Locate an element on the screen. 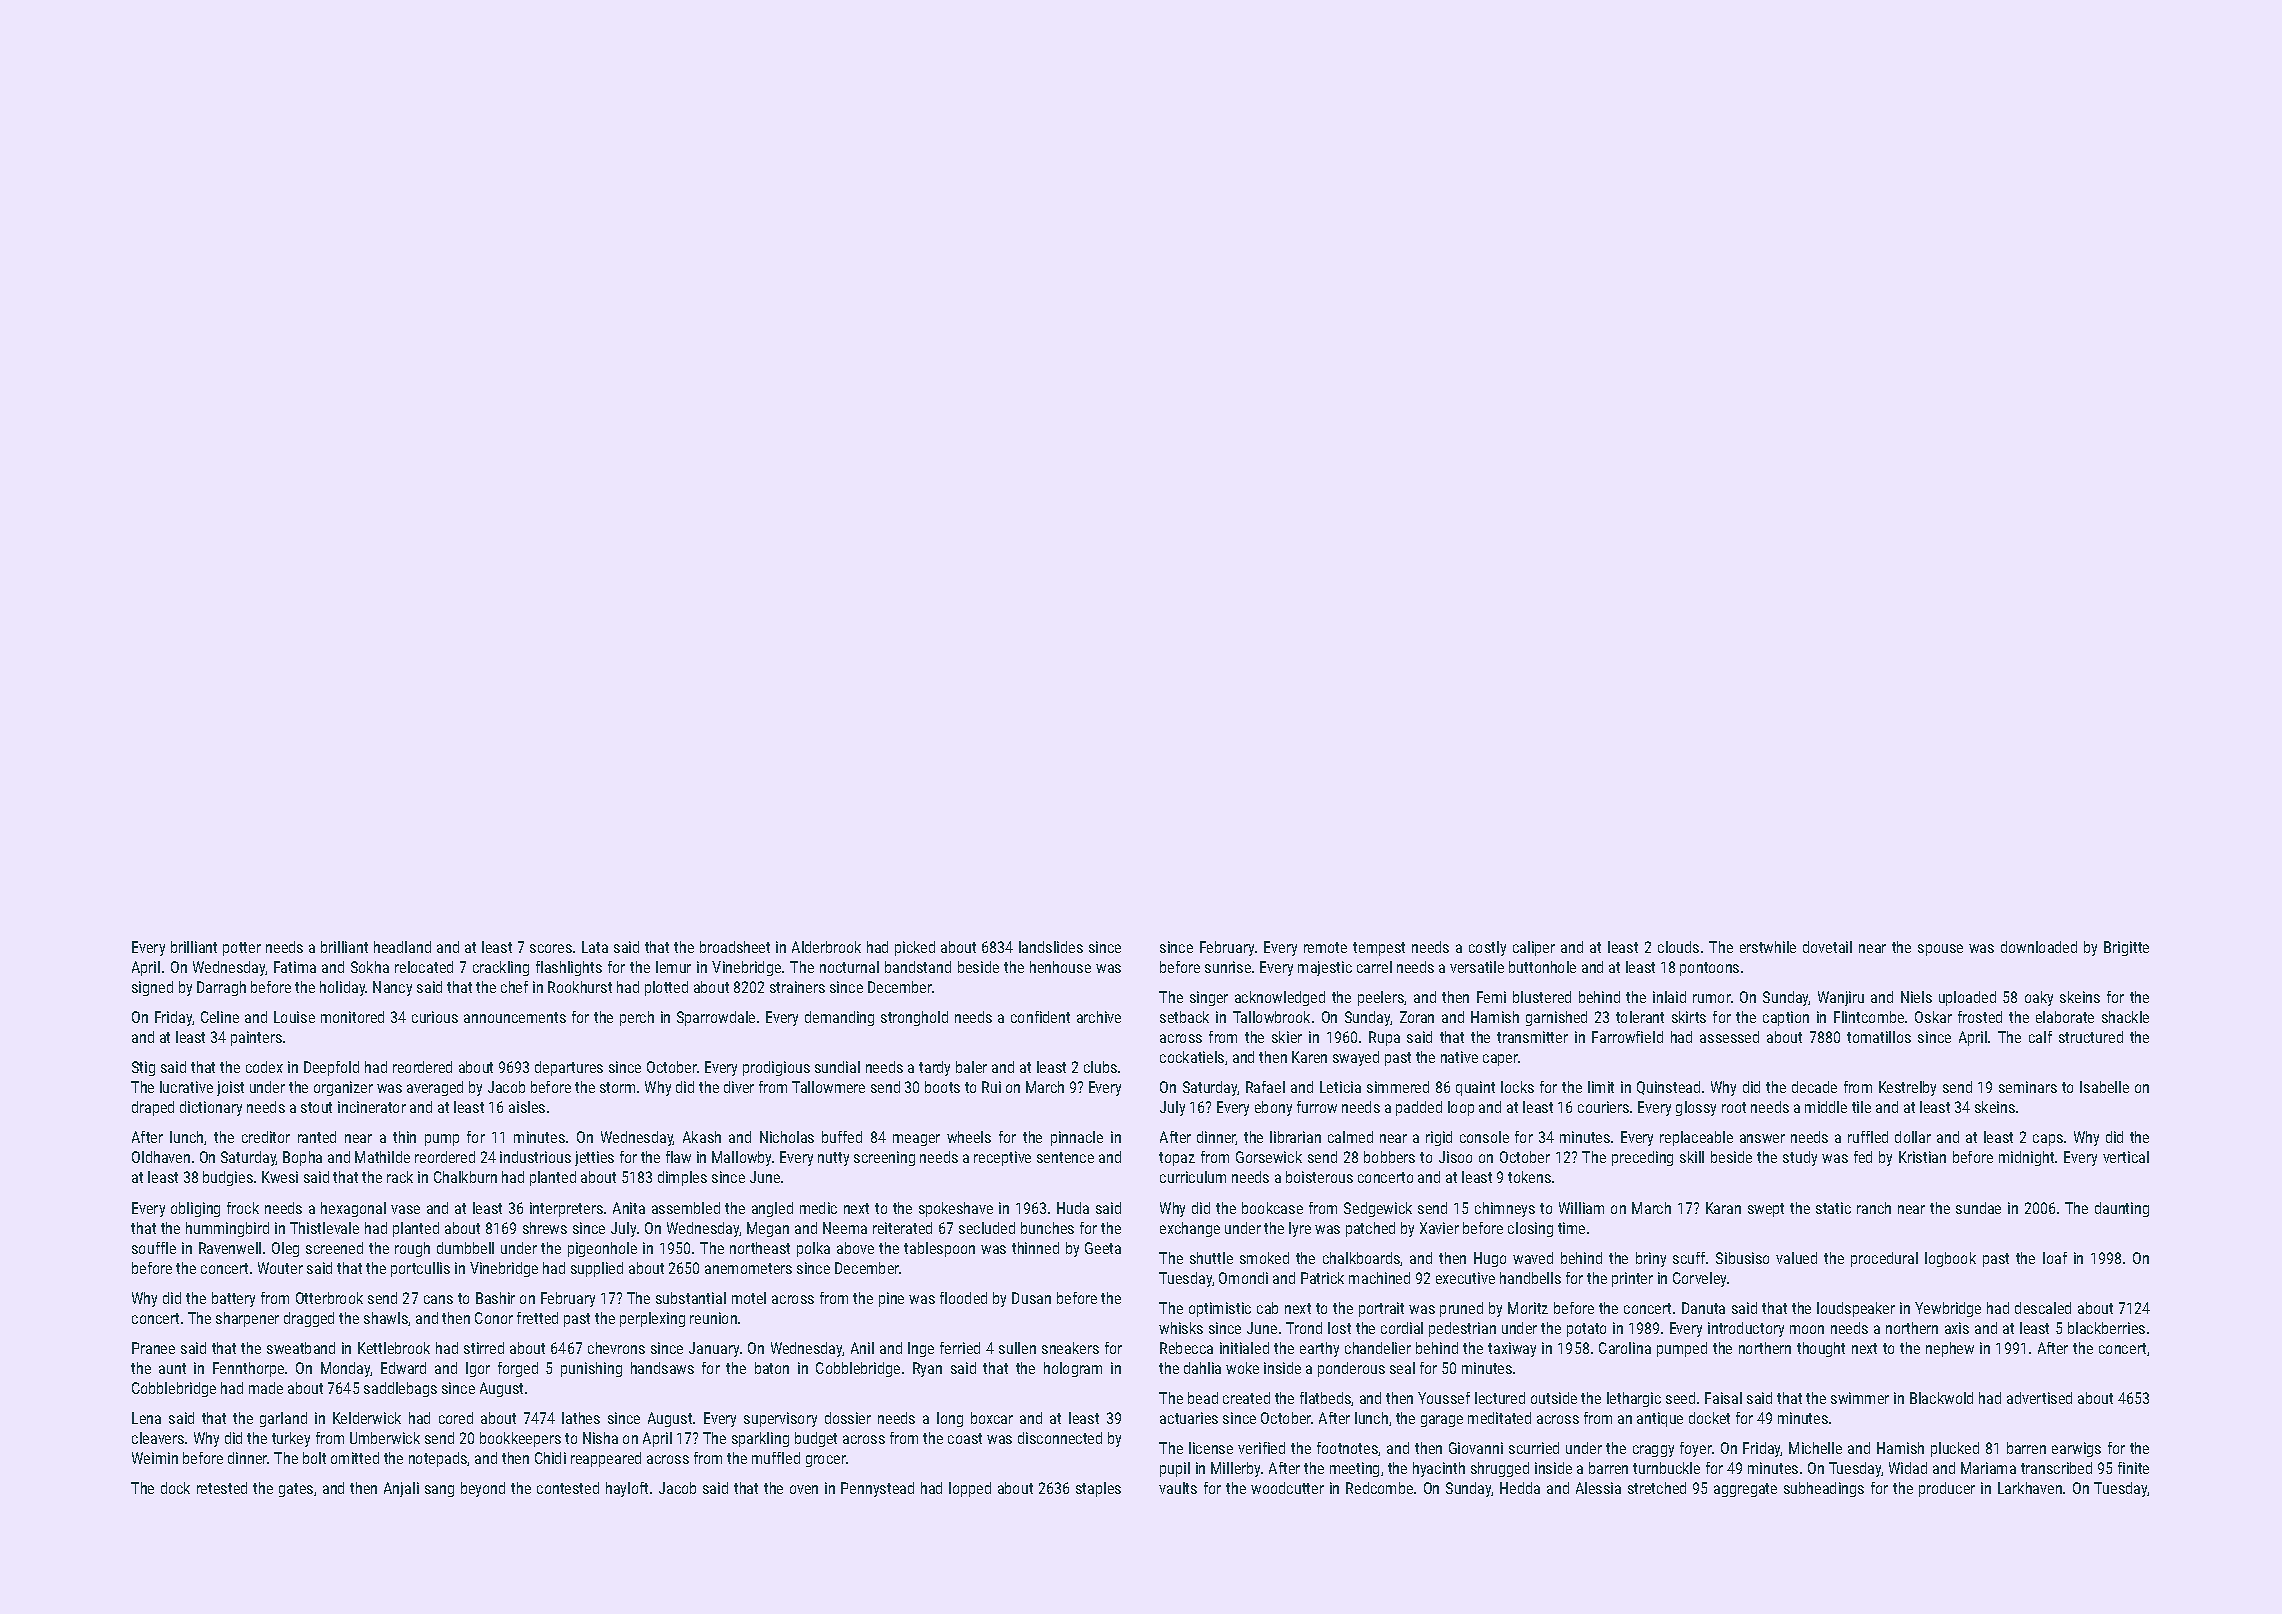 This screenshot has height=1614, width=2282. dovetail is located at coordinates (1827, 947).
